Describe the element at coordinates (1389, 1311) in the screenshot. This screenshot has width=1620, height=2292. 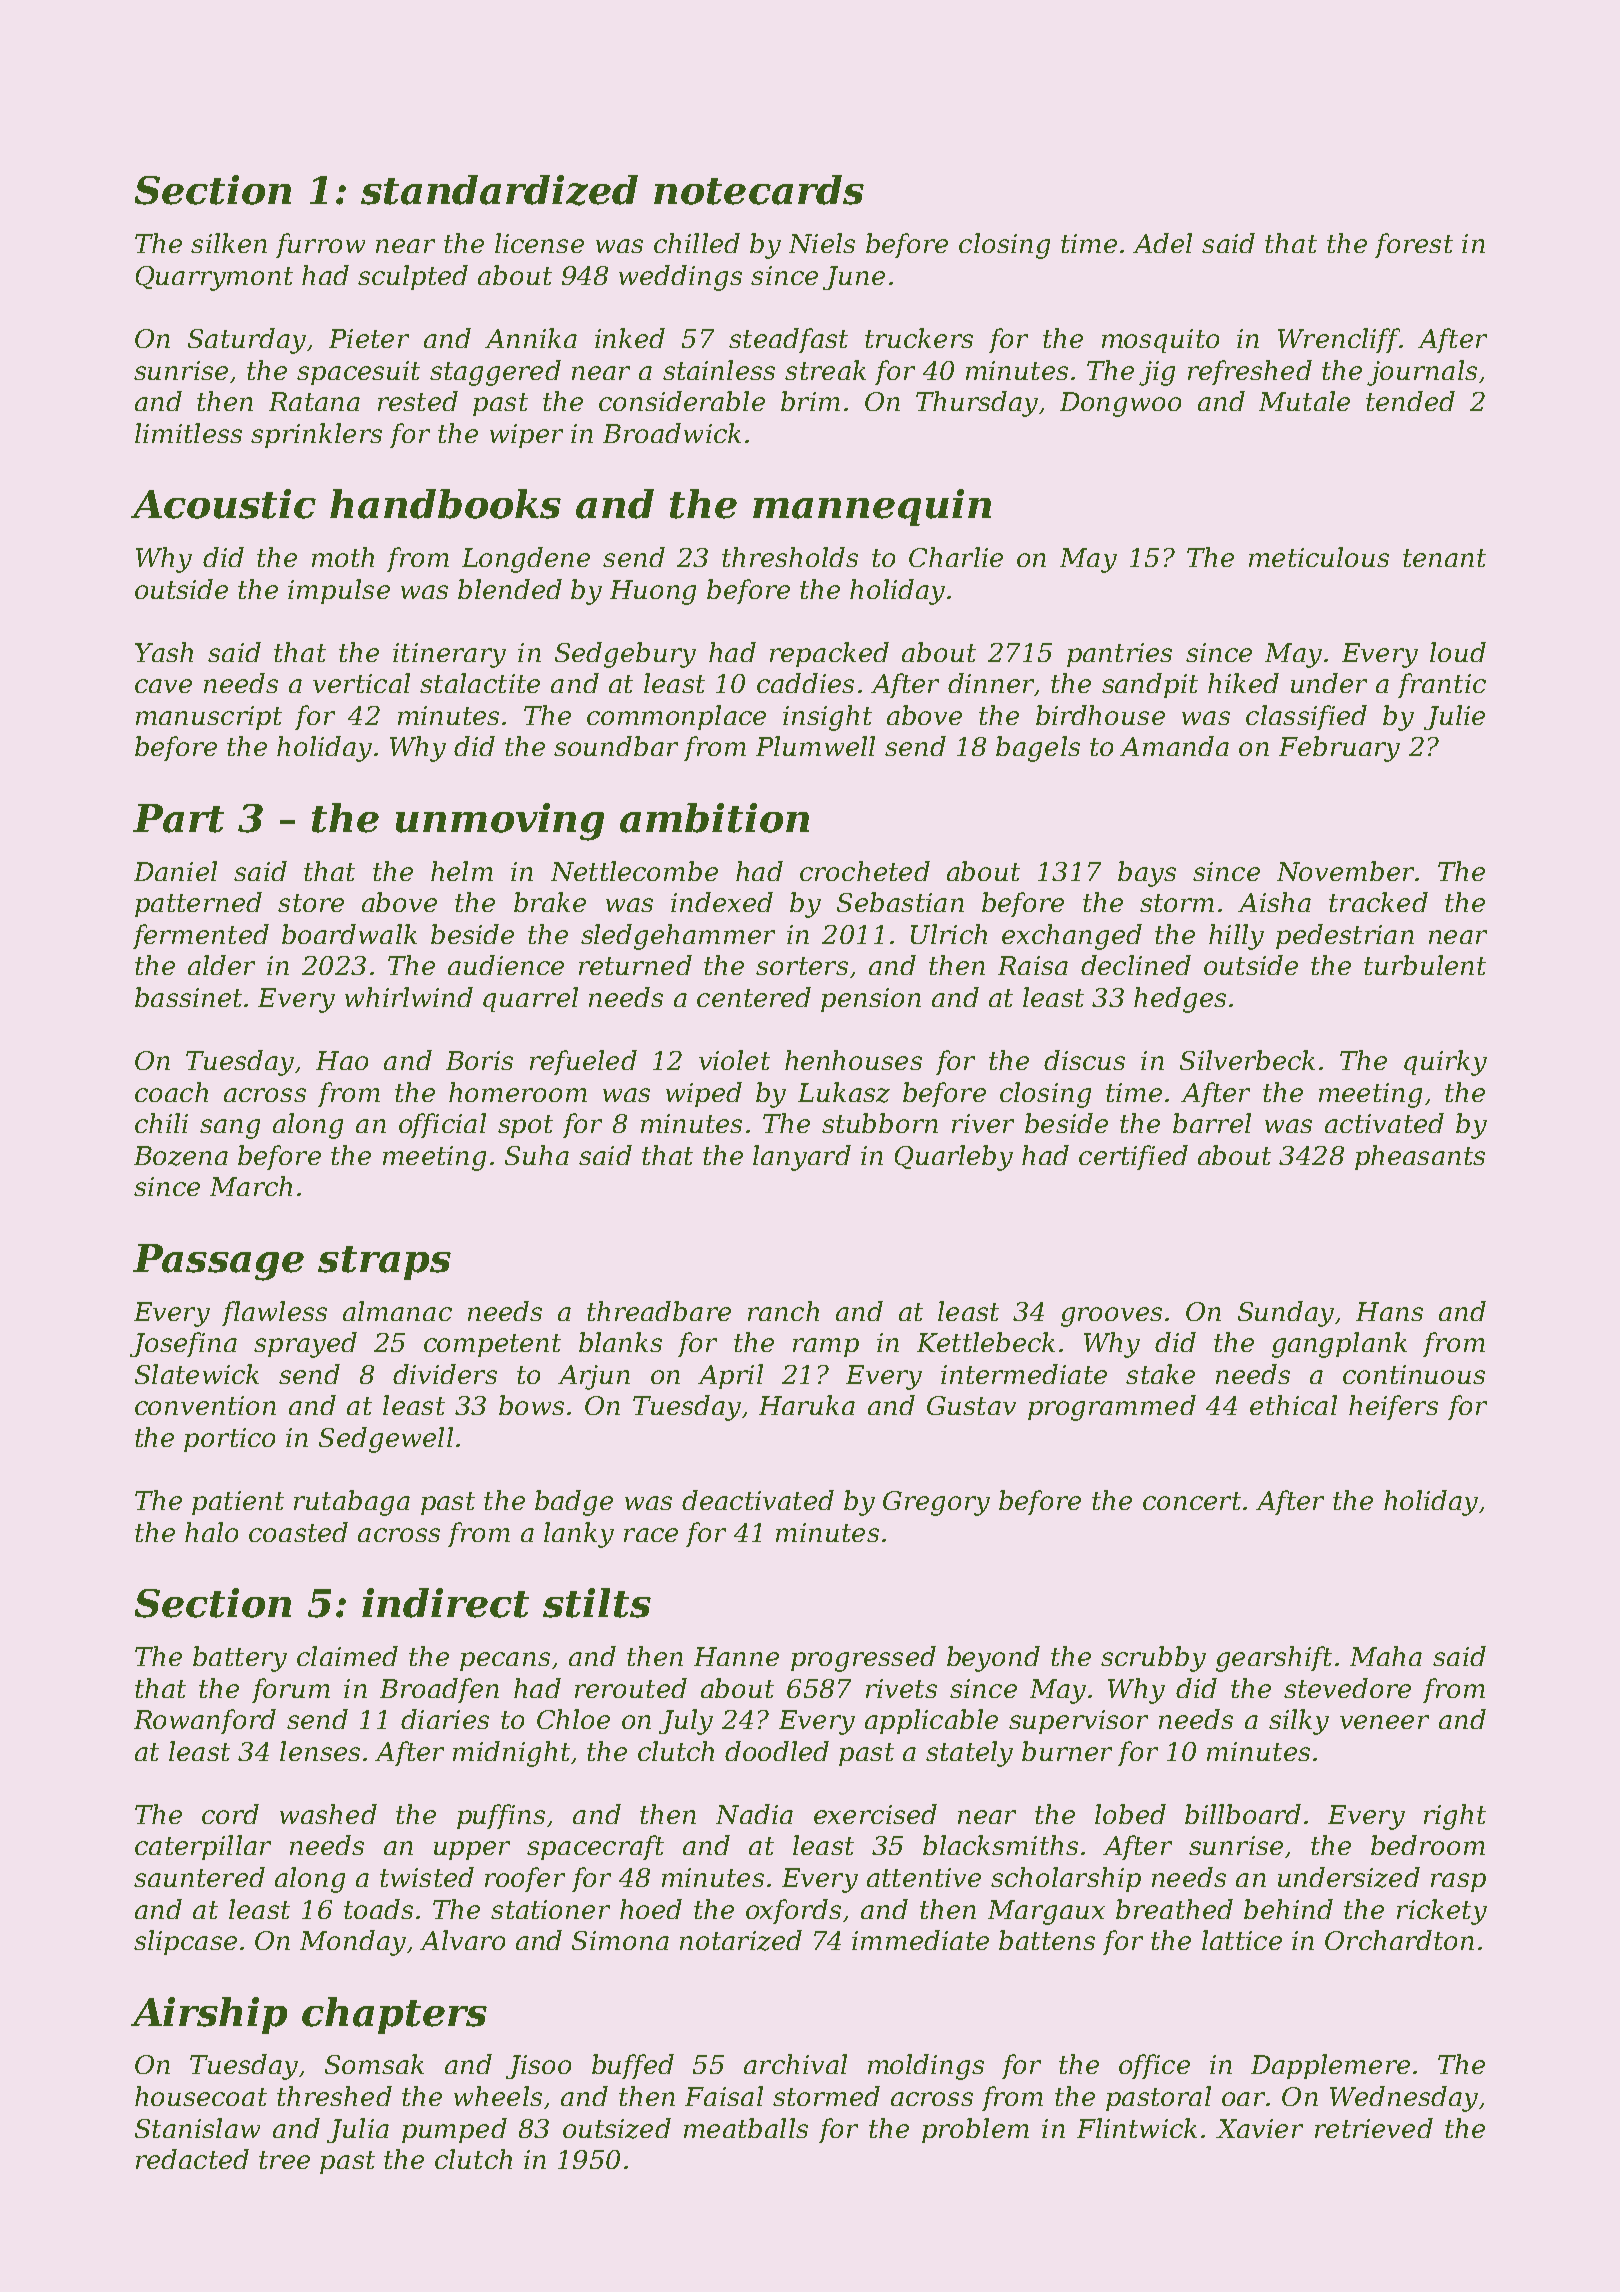
I see `Hans` at that location.
